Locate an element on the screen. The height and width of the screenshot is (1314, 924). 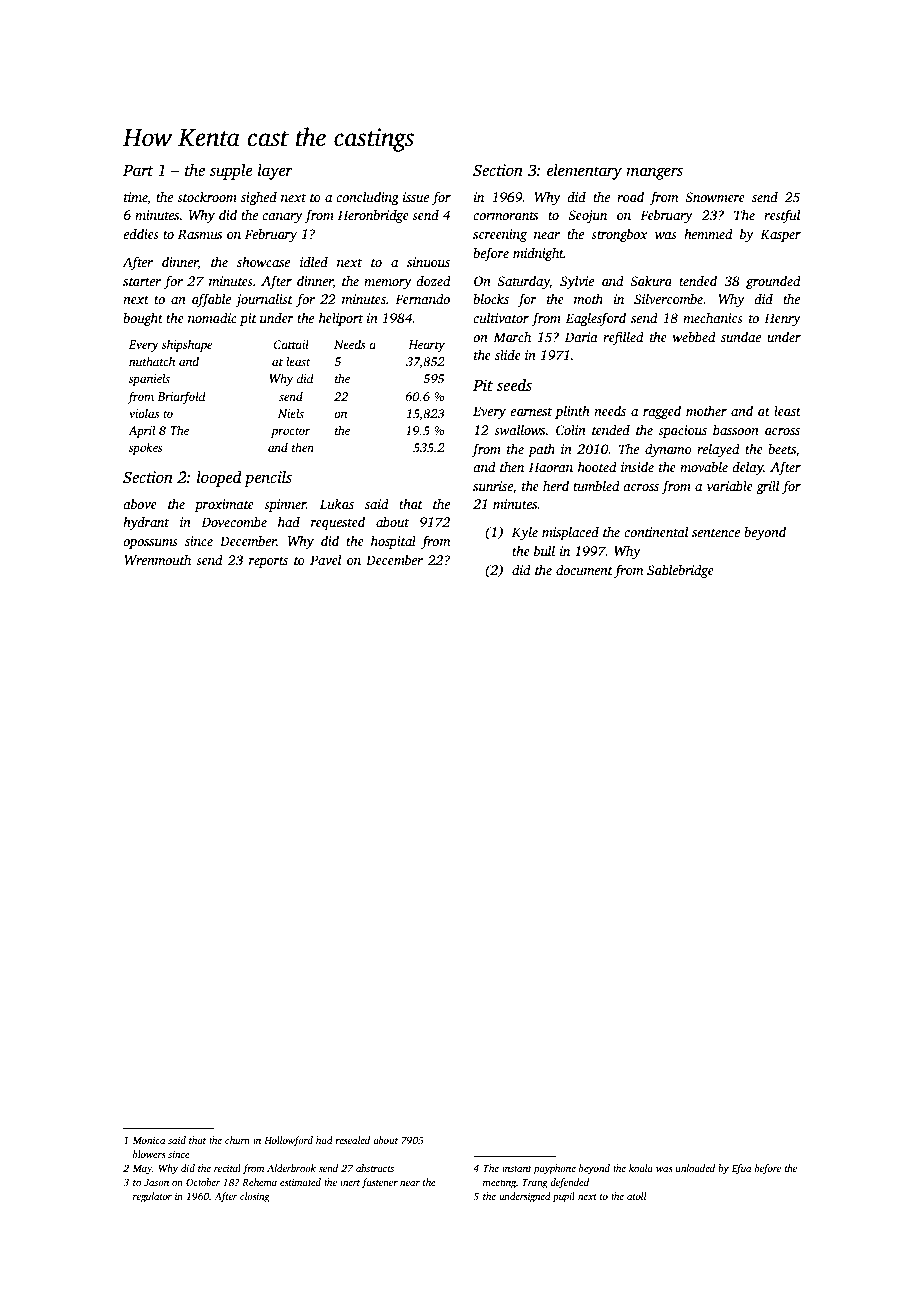
slide is located at coordinates (508, 355).
